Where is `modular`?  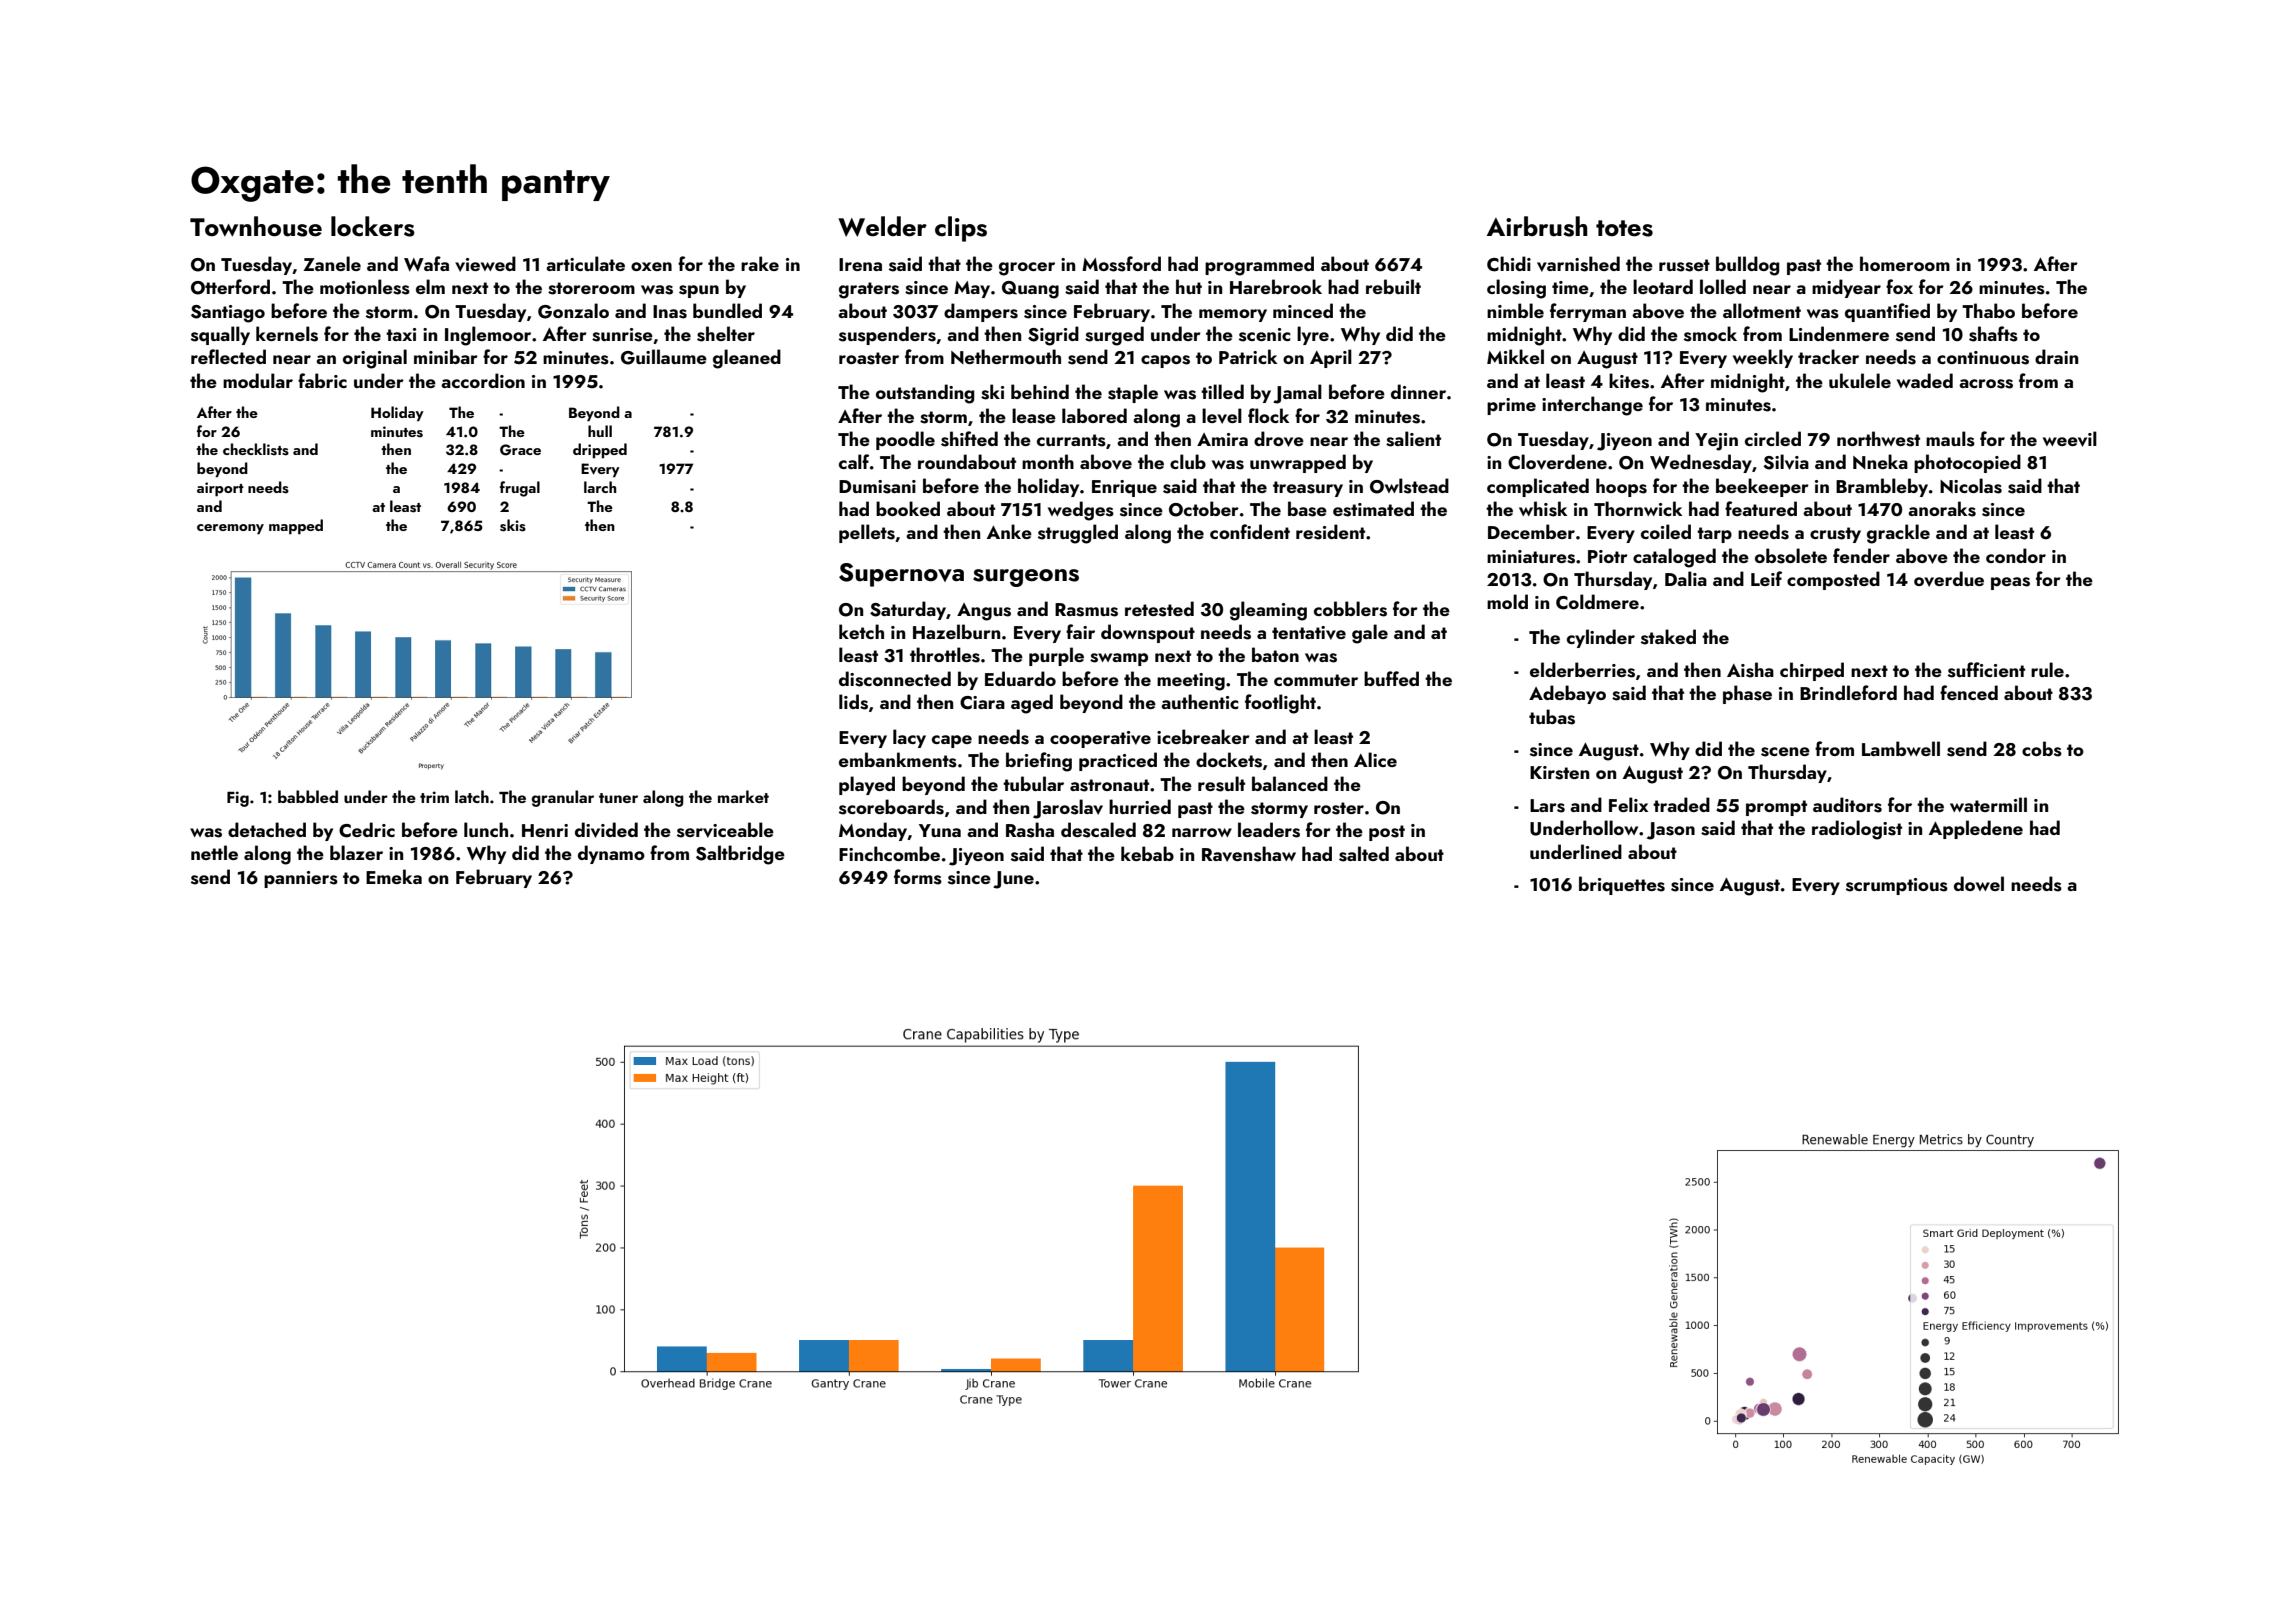
modular is located at coordinates (258, 380).
